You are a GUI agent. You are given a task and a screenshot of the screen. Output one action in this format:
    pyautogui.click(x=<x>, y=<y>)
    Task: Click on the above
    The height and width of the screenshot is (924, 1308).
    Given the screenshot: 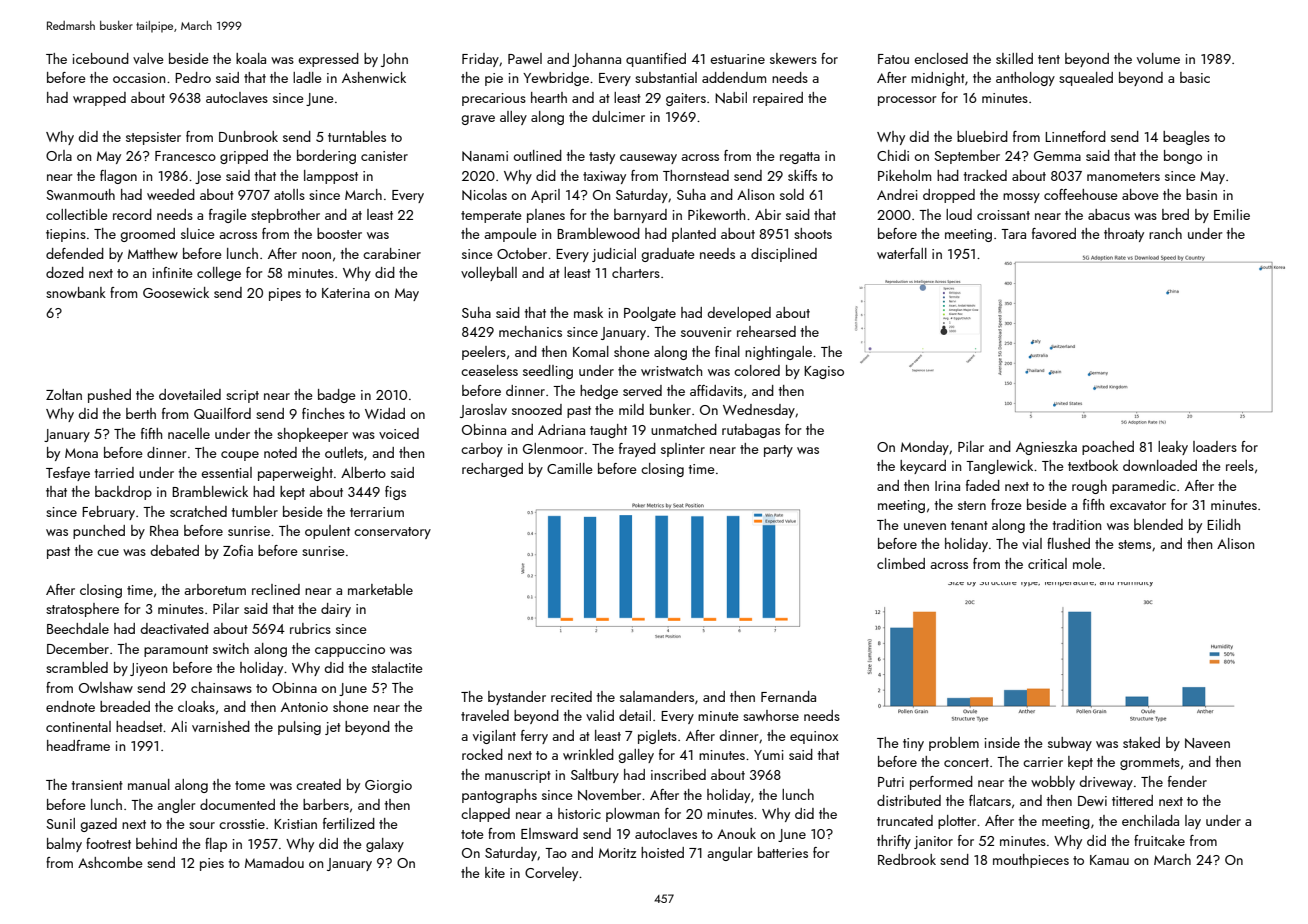 What is the action you would take?
    pyautogui.click(x=1140, y=194)
